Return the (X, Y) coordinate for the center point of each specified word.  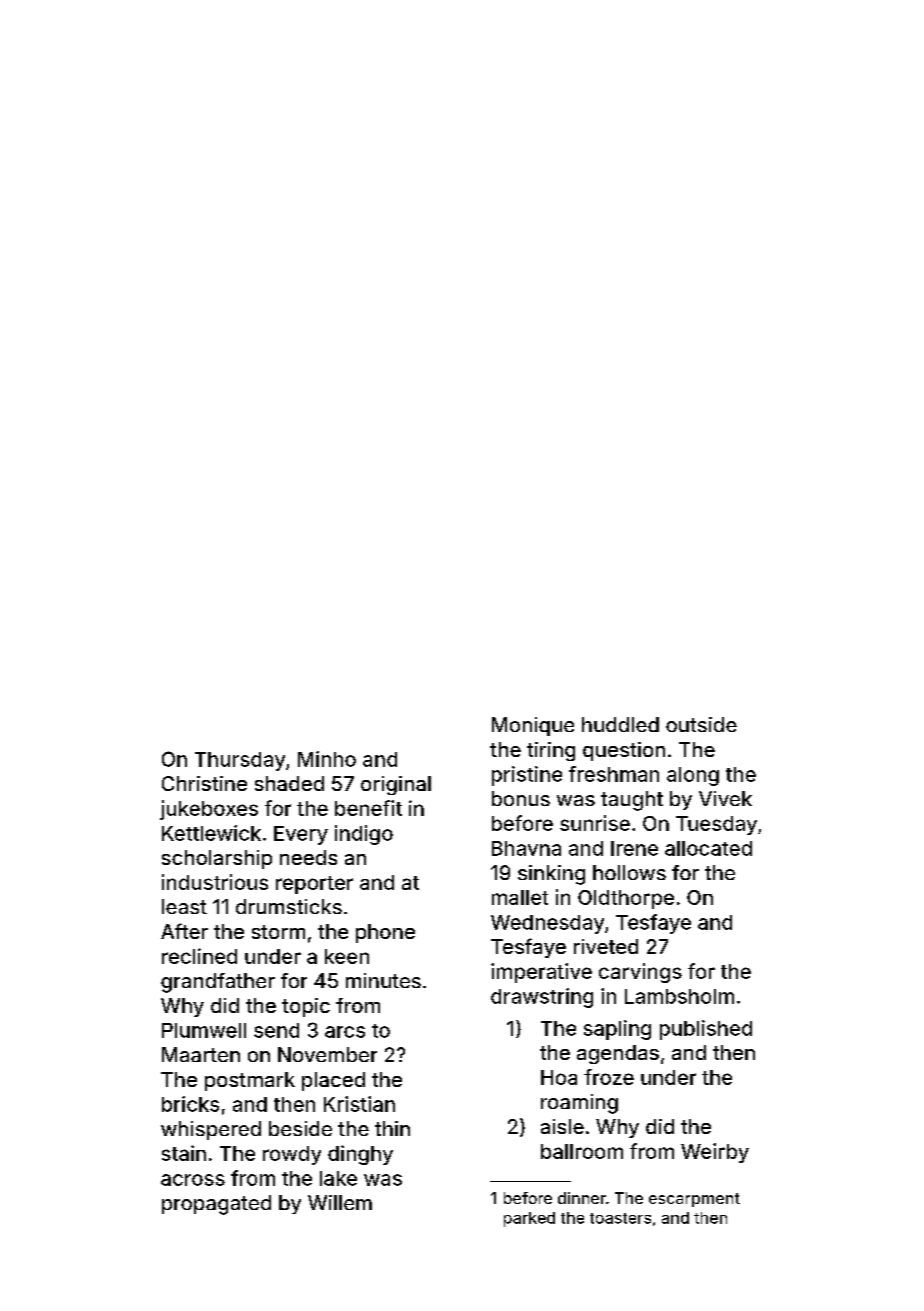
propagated (216, 1205)
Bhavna (526, 848)
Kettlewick (211, 833)
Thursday (240, 761)
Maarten (201, 1054)
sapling (617, 1030)
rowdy (292, 1155)
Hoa (559, 1077)
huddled (620, 724)
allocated (708, 848)
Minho (327, 759)
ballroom (582, 1151)
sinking (551, 875)
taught (632, 801)
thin (392, 1128)
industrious (215, 882)
